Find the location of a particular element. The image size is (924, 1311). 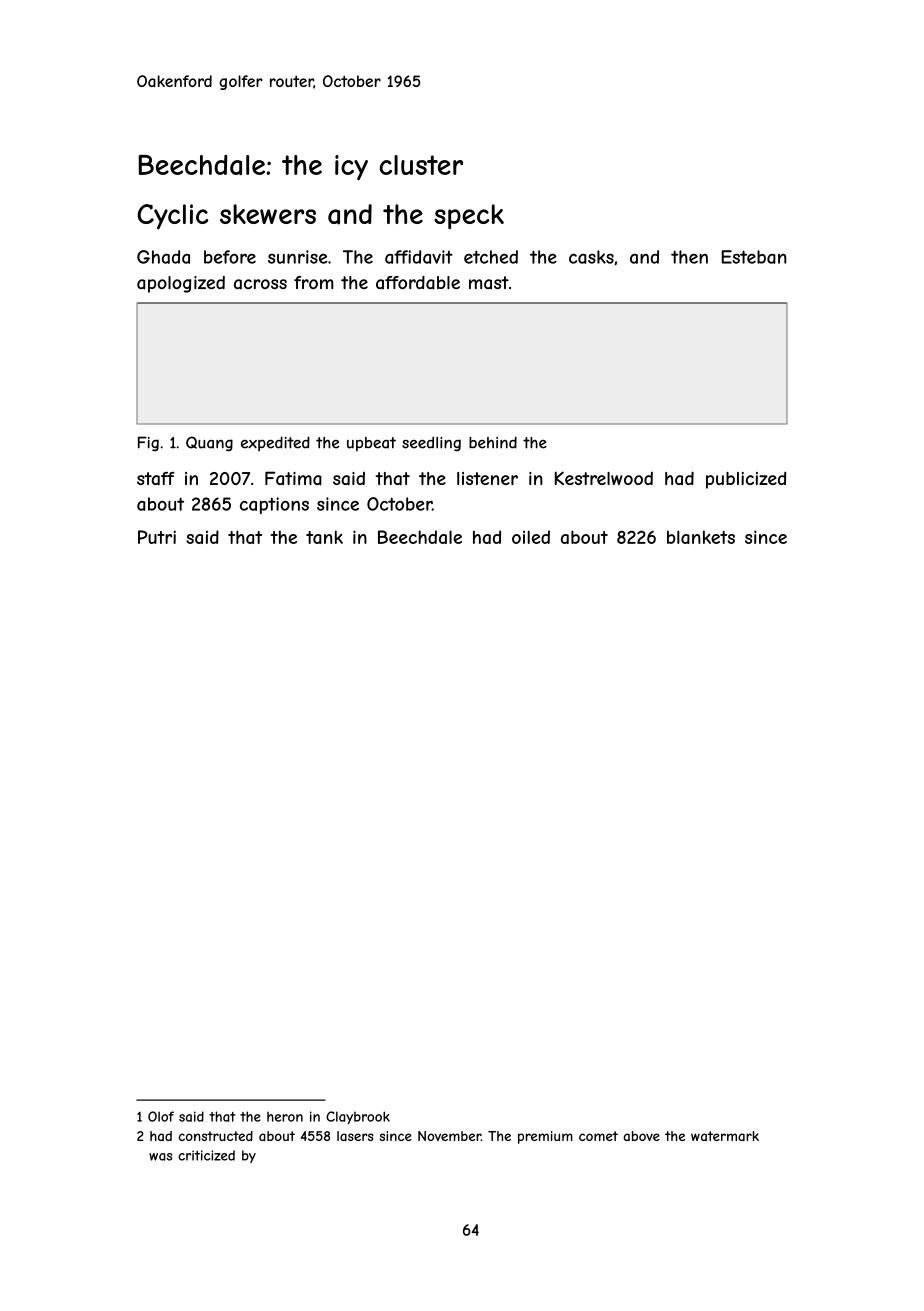

Olof is located at coordinates (161, 1116).
